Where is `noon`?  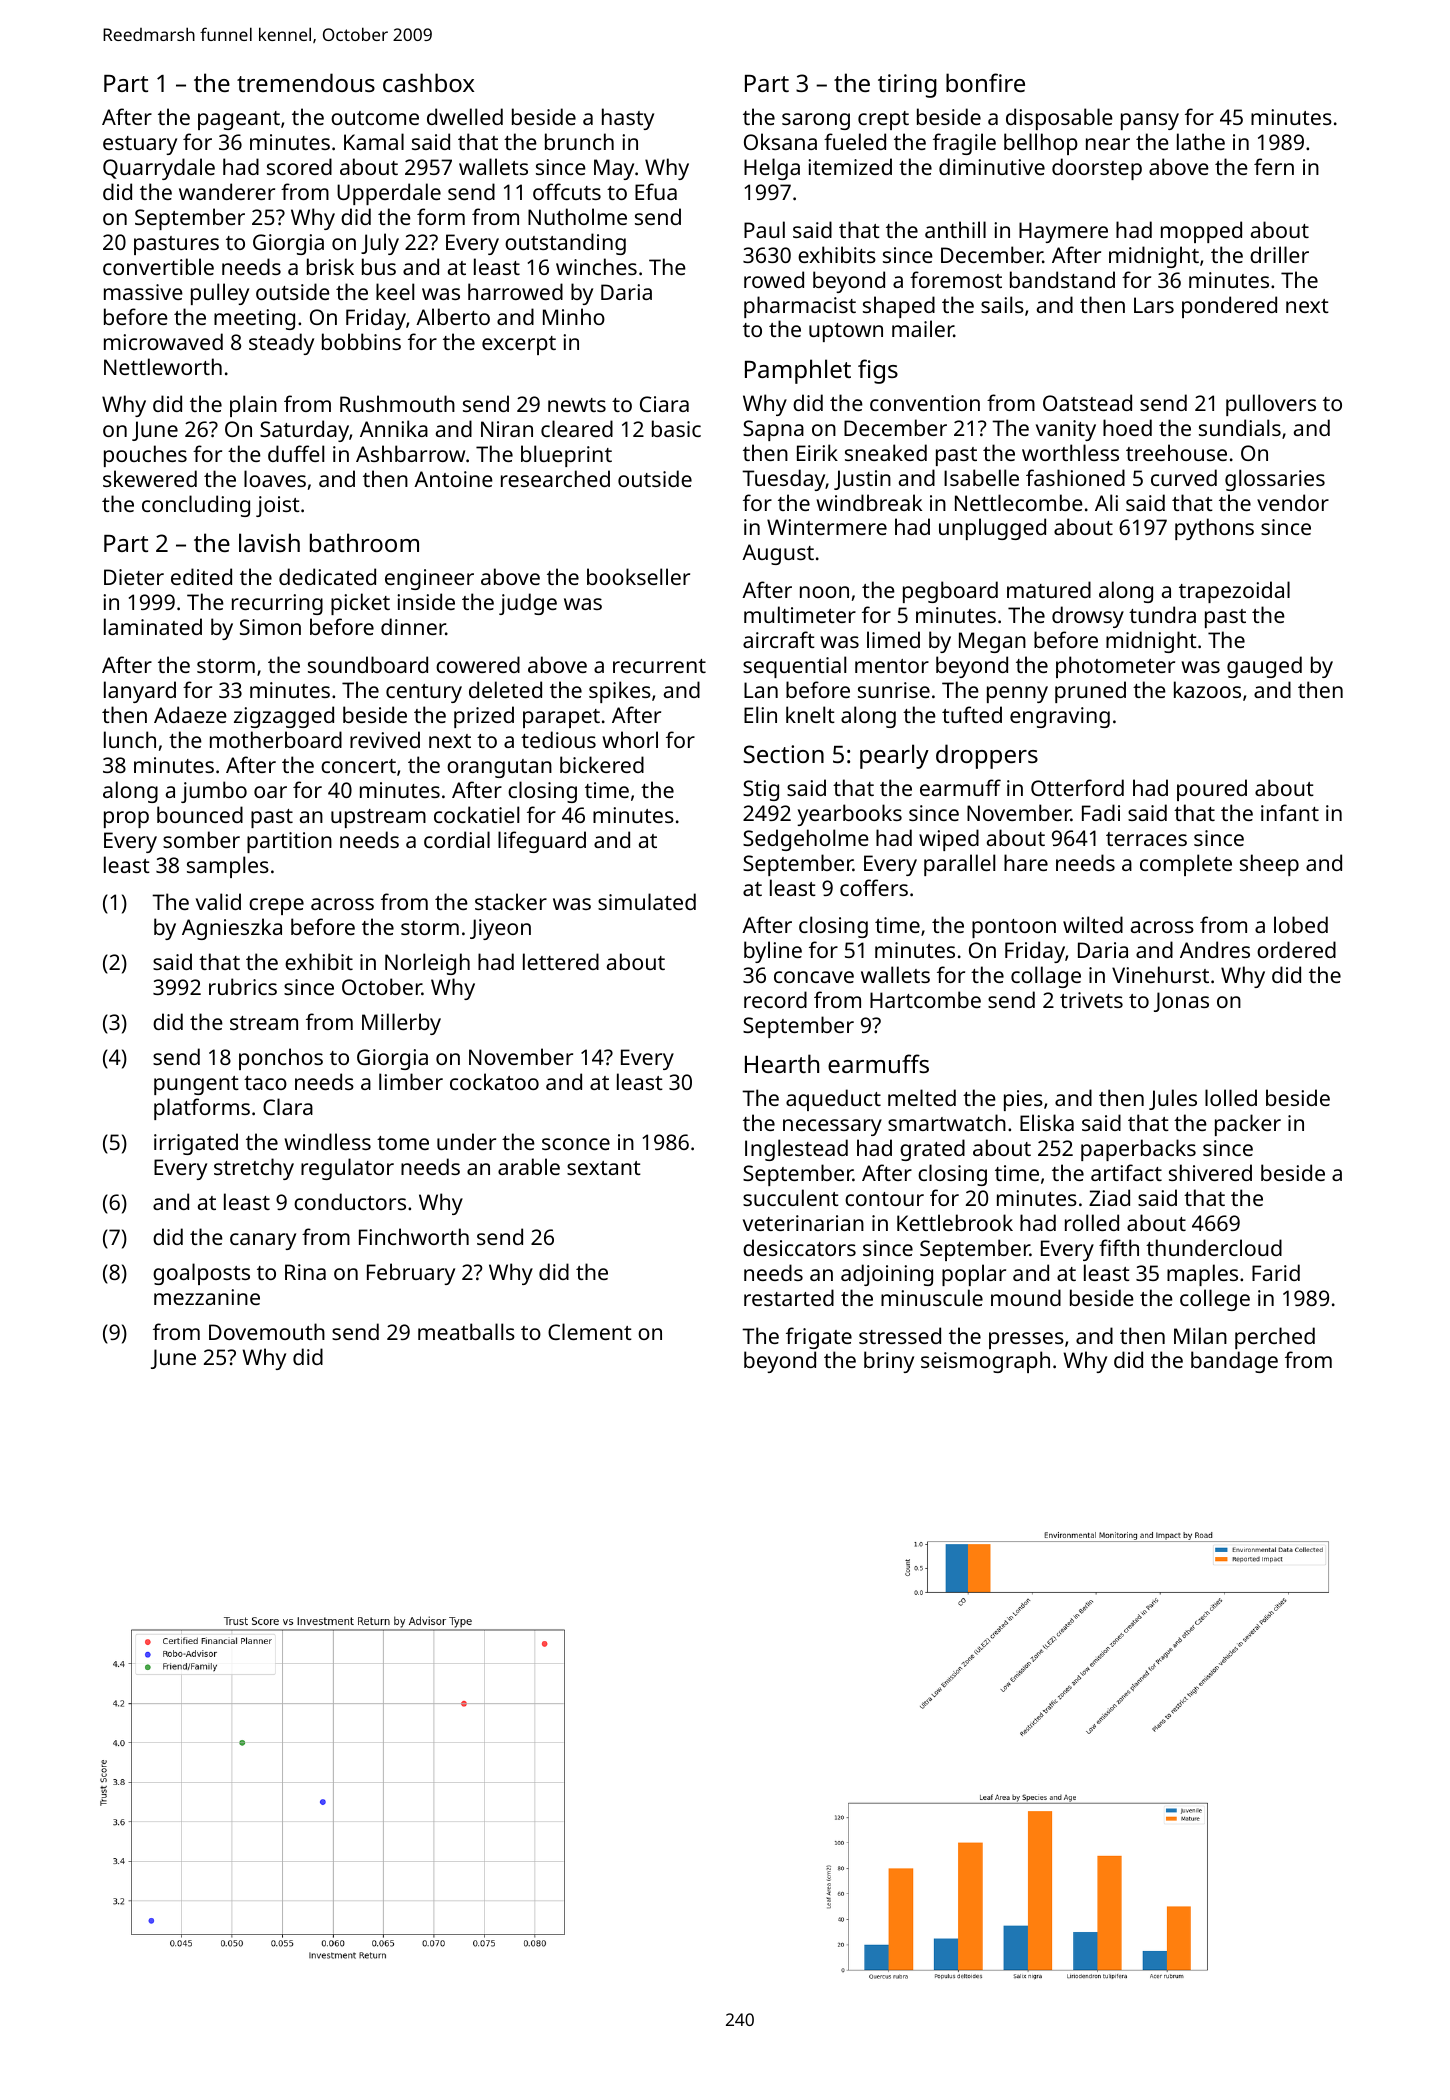
noon is located at coordinates (824, 592).
